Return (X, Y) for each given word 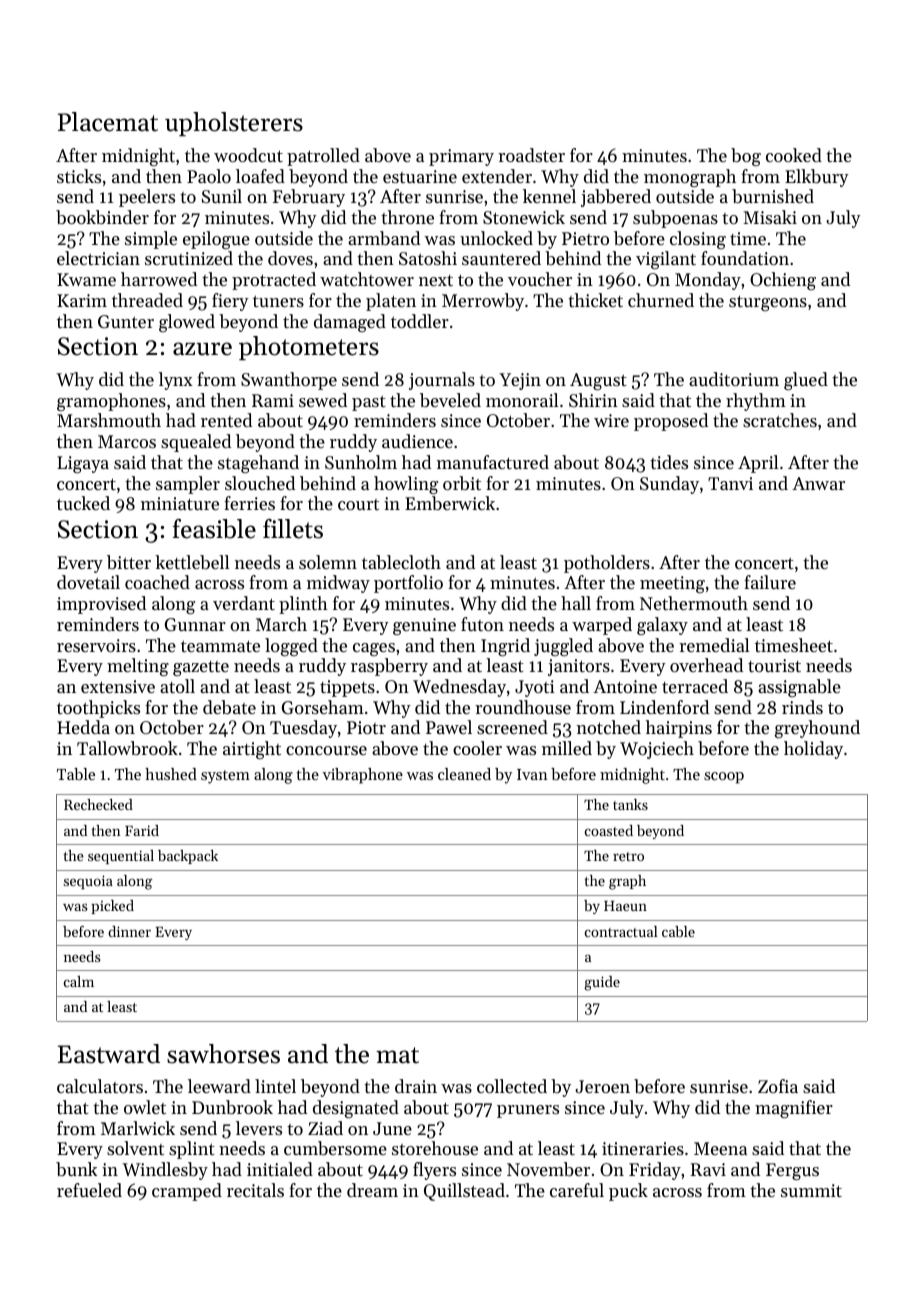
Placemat (108, 122)
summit (811, 1190)
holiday (813, 750)
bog (746, 157)
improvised (101, 605)
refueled (89, 1190)
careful (577, 1190)
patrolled (323, 157)
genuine (424, 626)
